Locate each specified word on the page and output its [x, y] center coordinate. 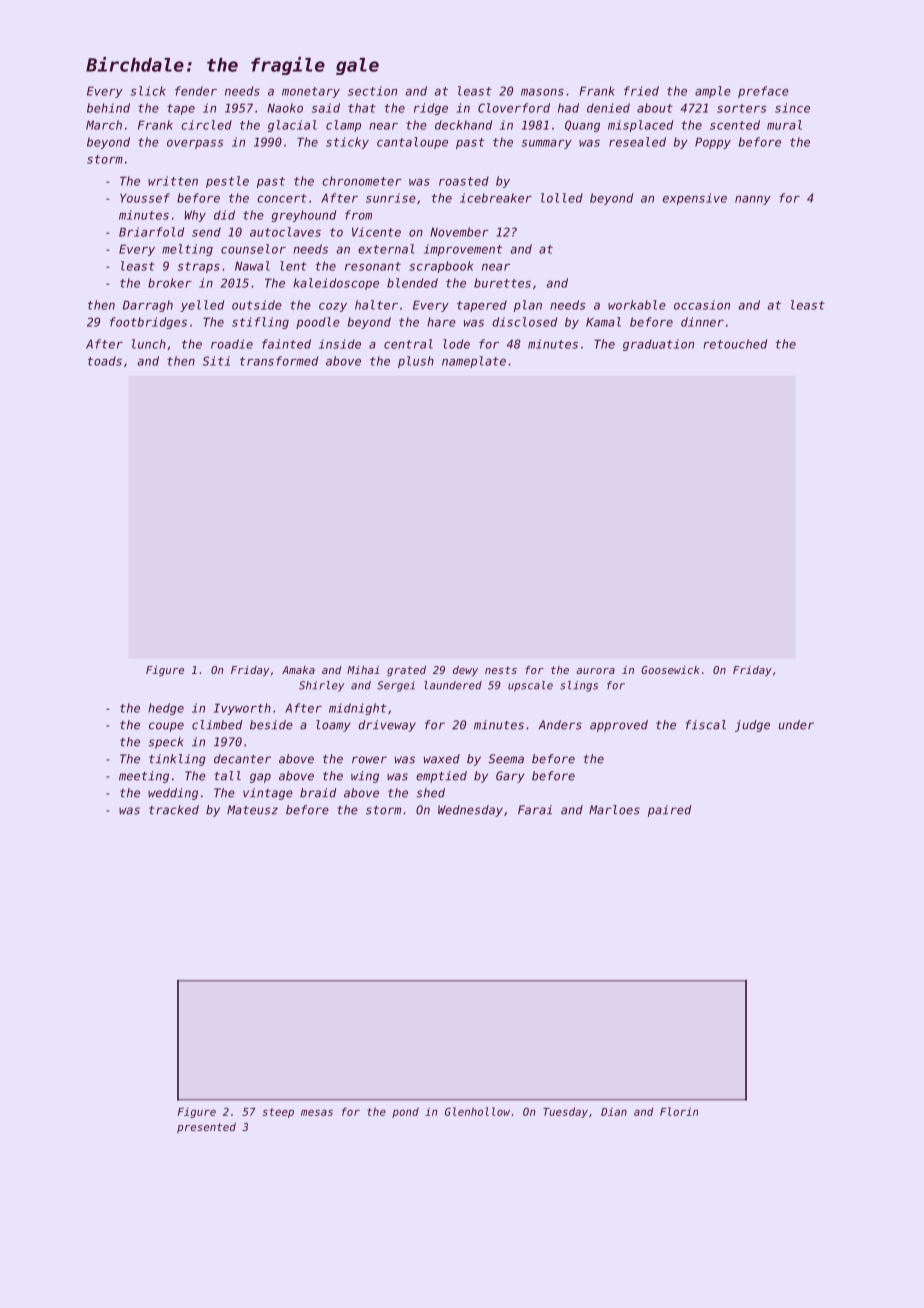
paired [669, 811]
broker [170, 283]
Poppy [713, 143]
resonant [373, 266]
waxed [442, 759]
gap [260, 778]
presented [206, 1128]
